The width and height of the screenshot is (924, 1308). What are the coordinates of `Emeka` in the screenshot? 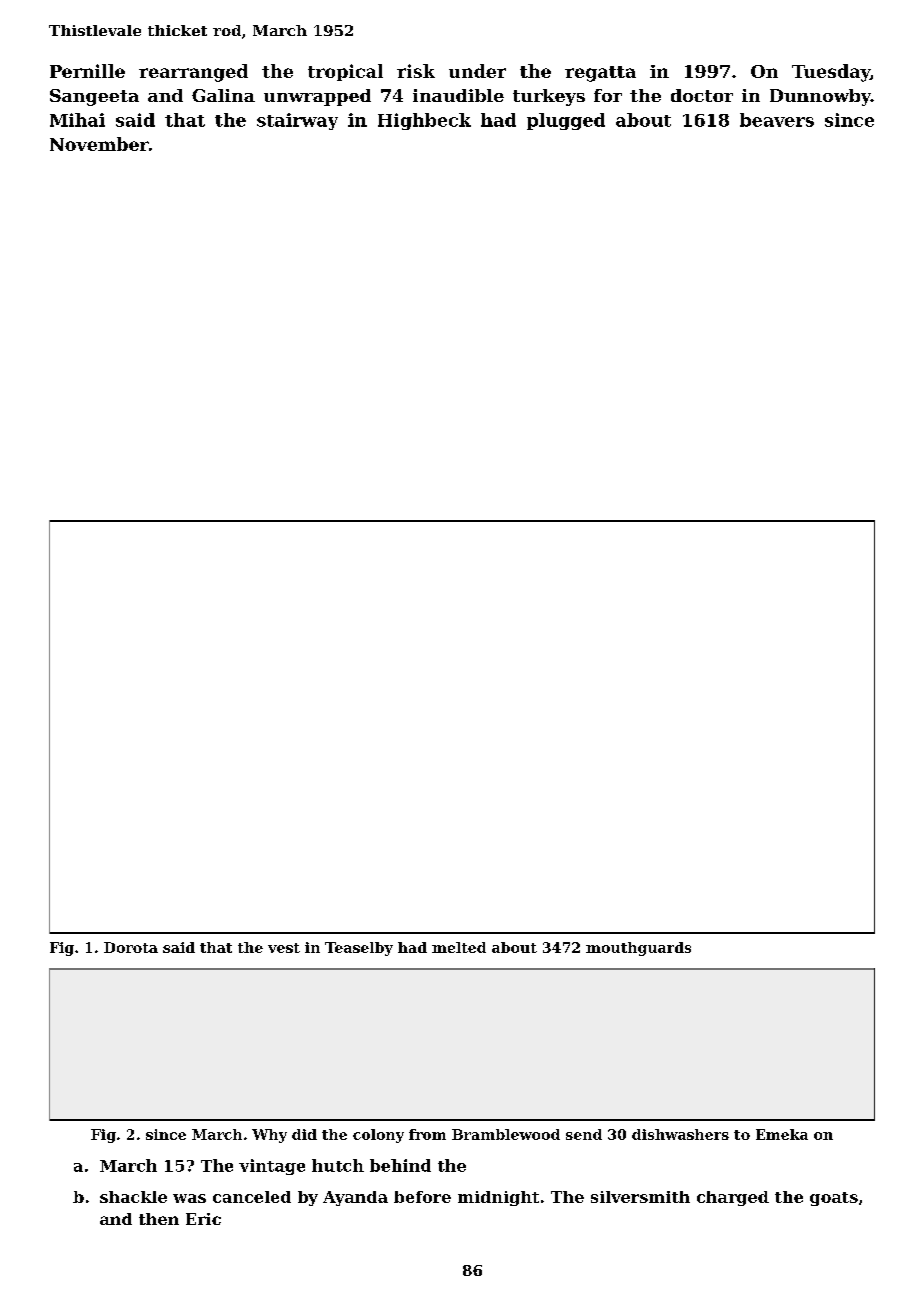 It's located at (782, 1134).
